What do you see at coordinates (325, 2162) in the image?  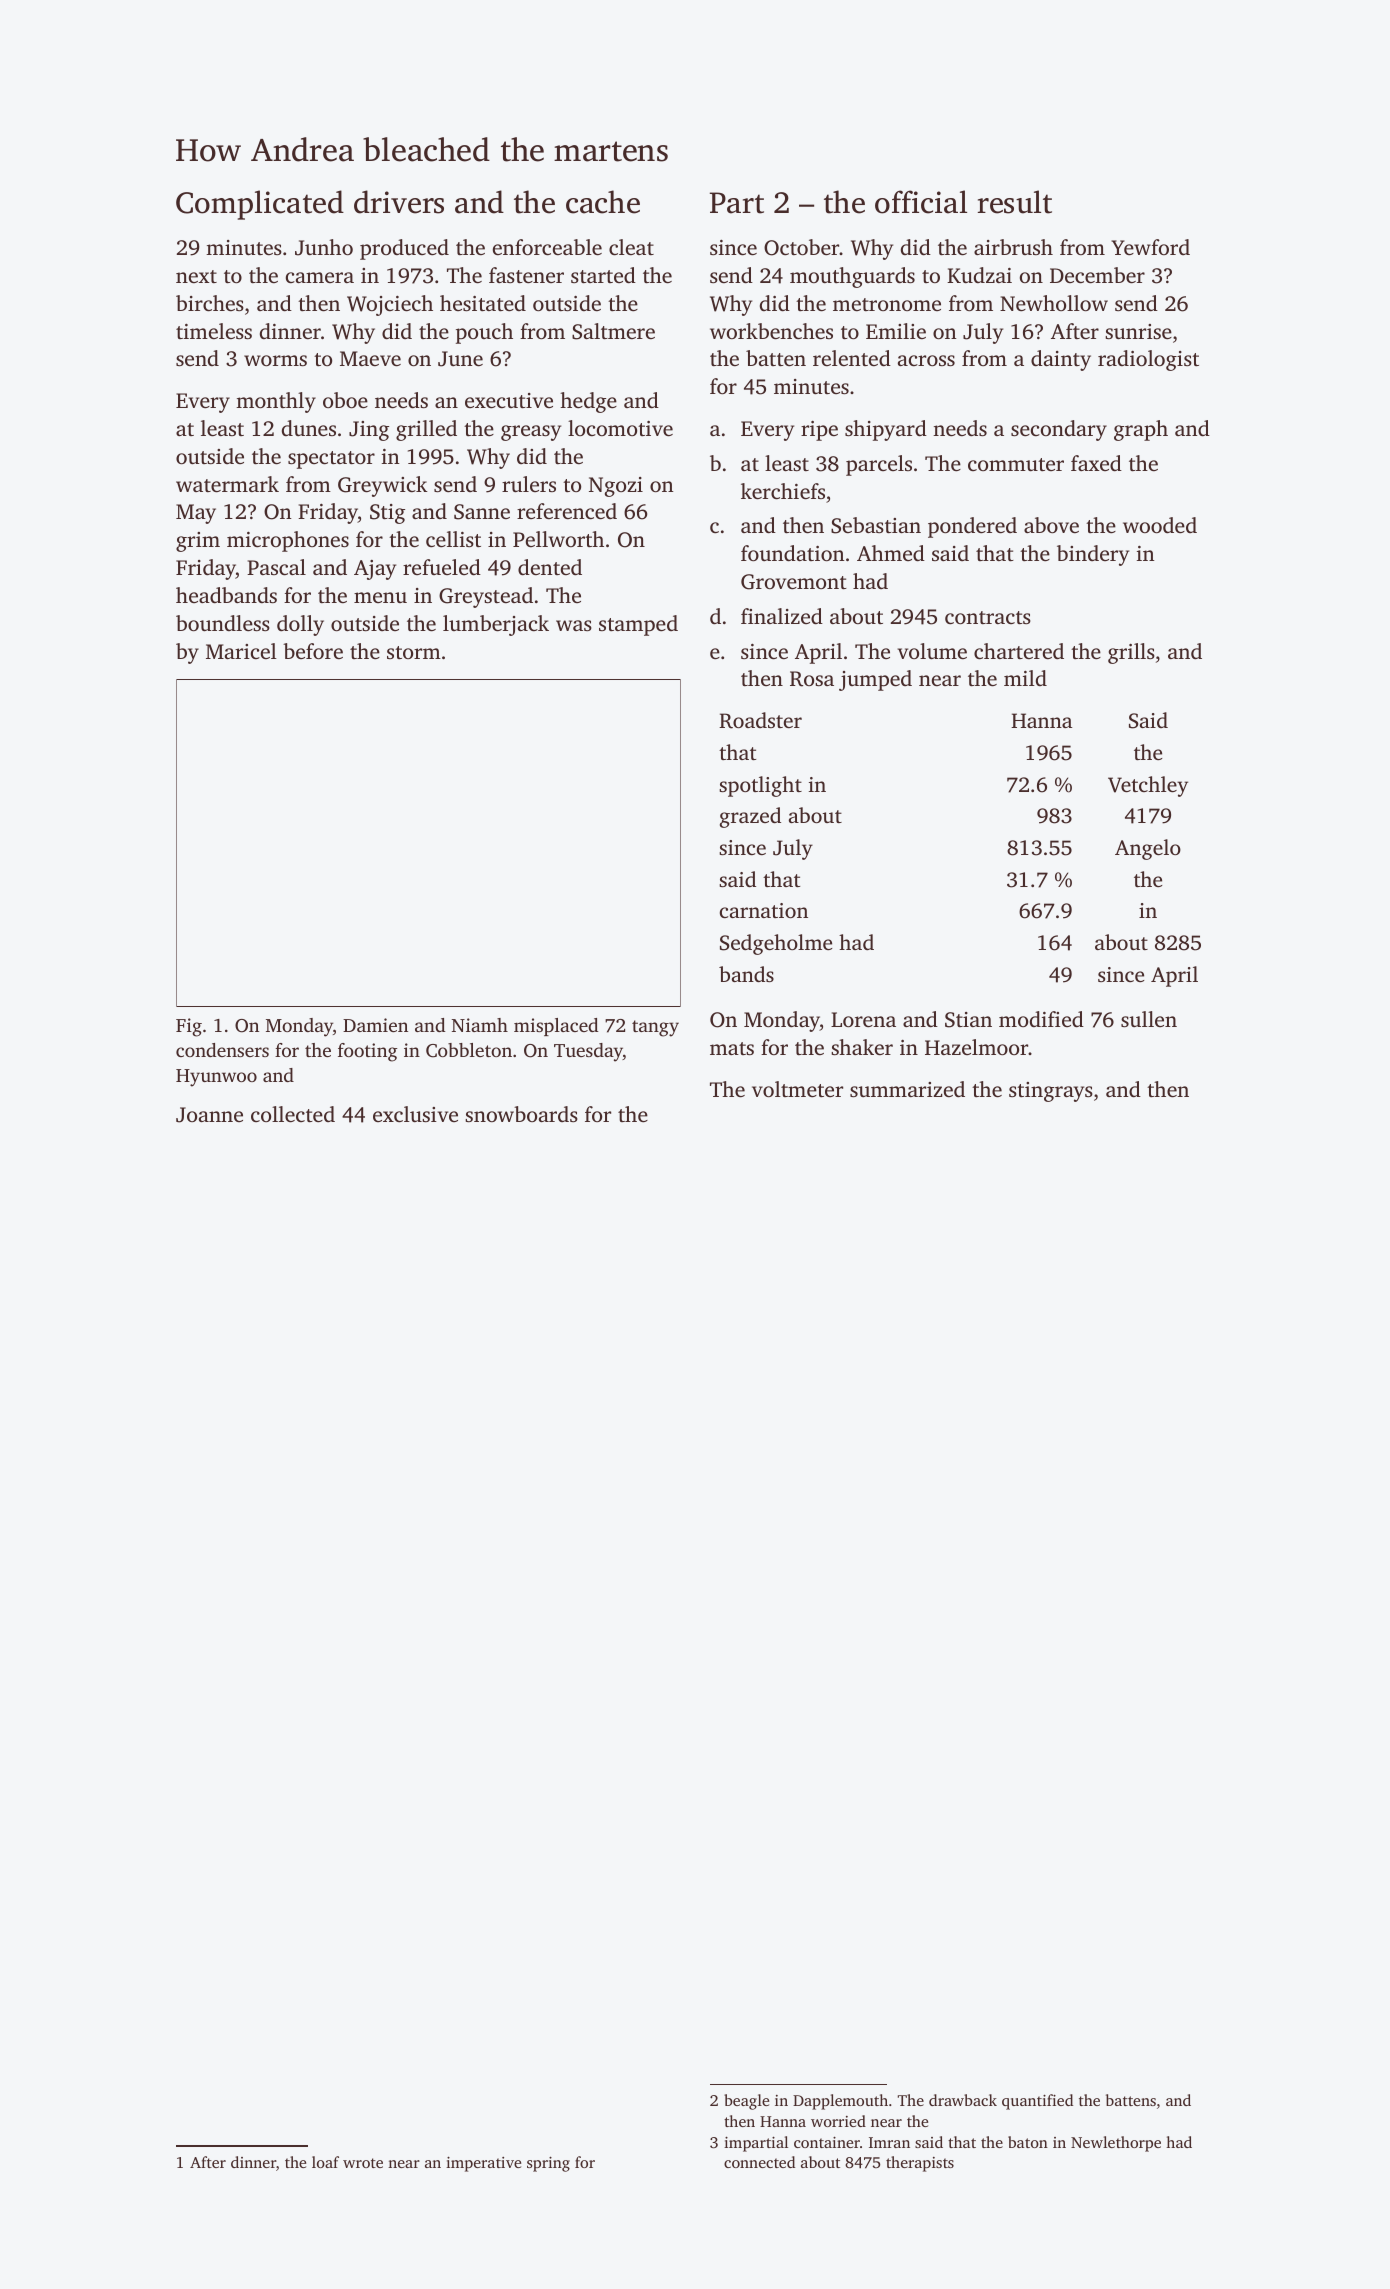 I see `loaf` at bounding box center [325, 2162].
